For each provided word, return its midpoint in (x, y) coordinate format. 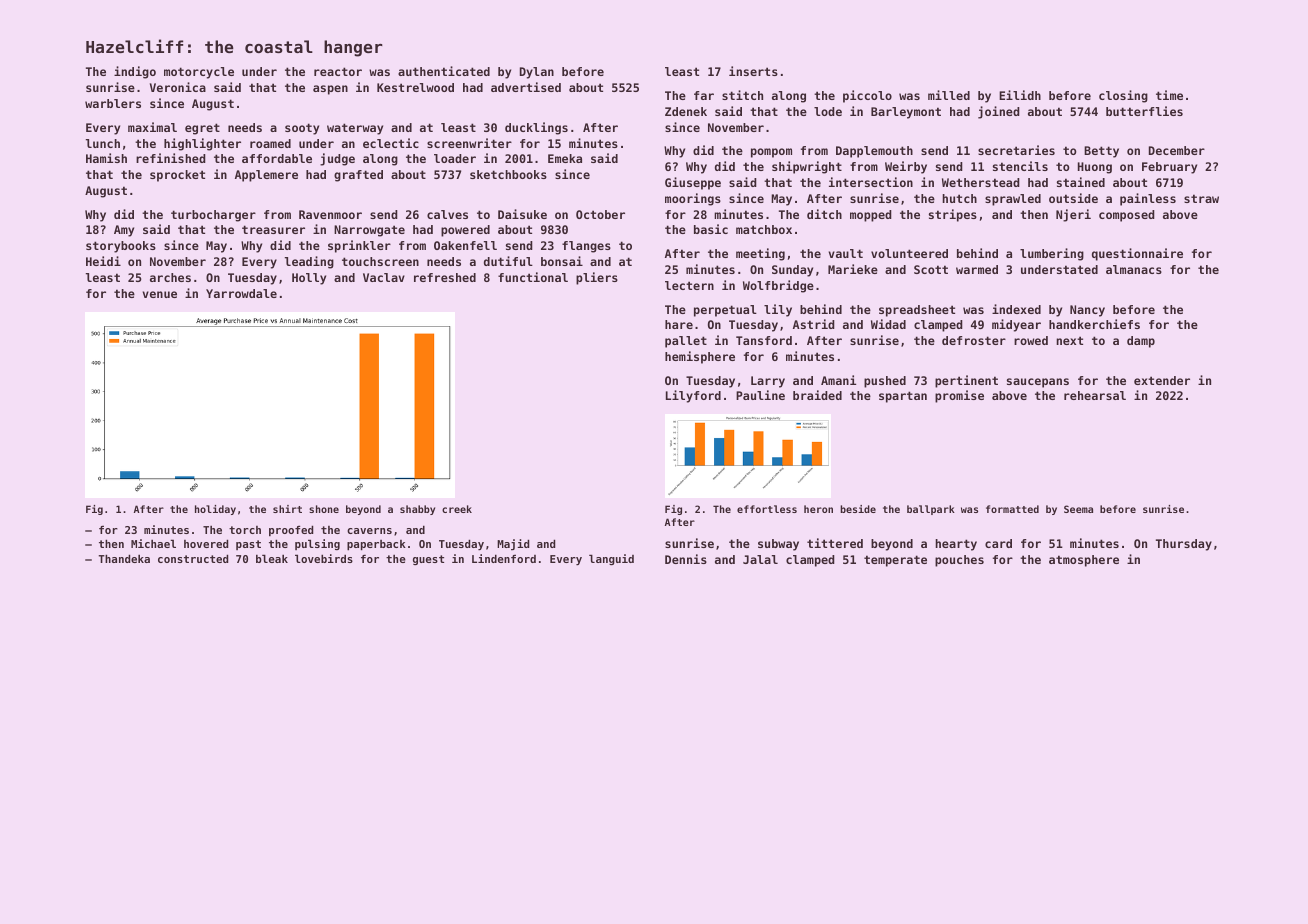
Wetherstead (981, 182)
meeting (760, 254)
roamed (270, 143)
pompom (771, 153)
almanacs (1134, 269)
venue (160, 294)
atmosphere (1084, 561)
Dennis (686, 559)
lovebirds (324, 558)
